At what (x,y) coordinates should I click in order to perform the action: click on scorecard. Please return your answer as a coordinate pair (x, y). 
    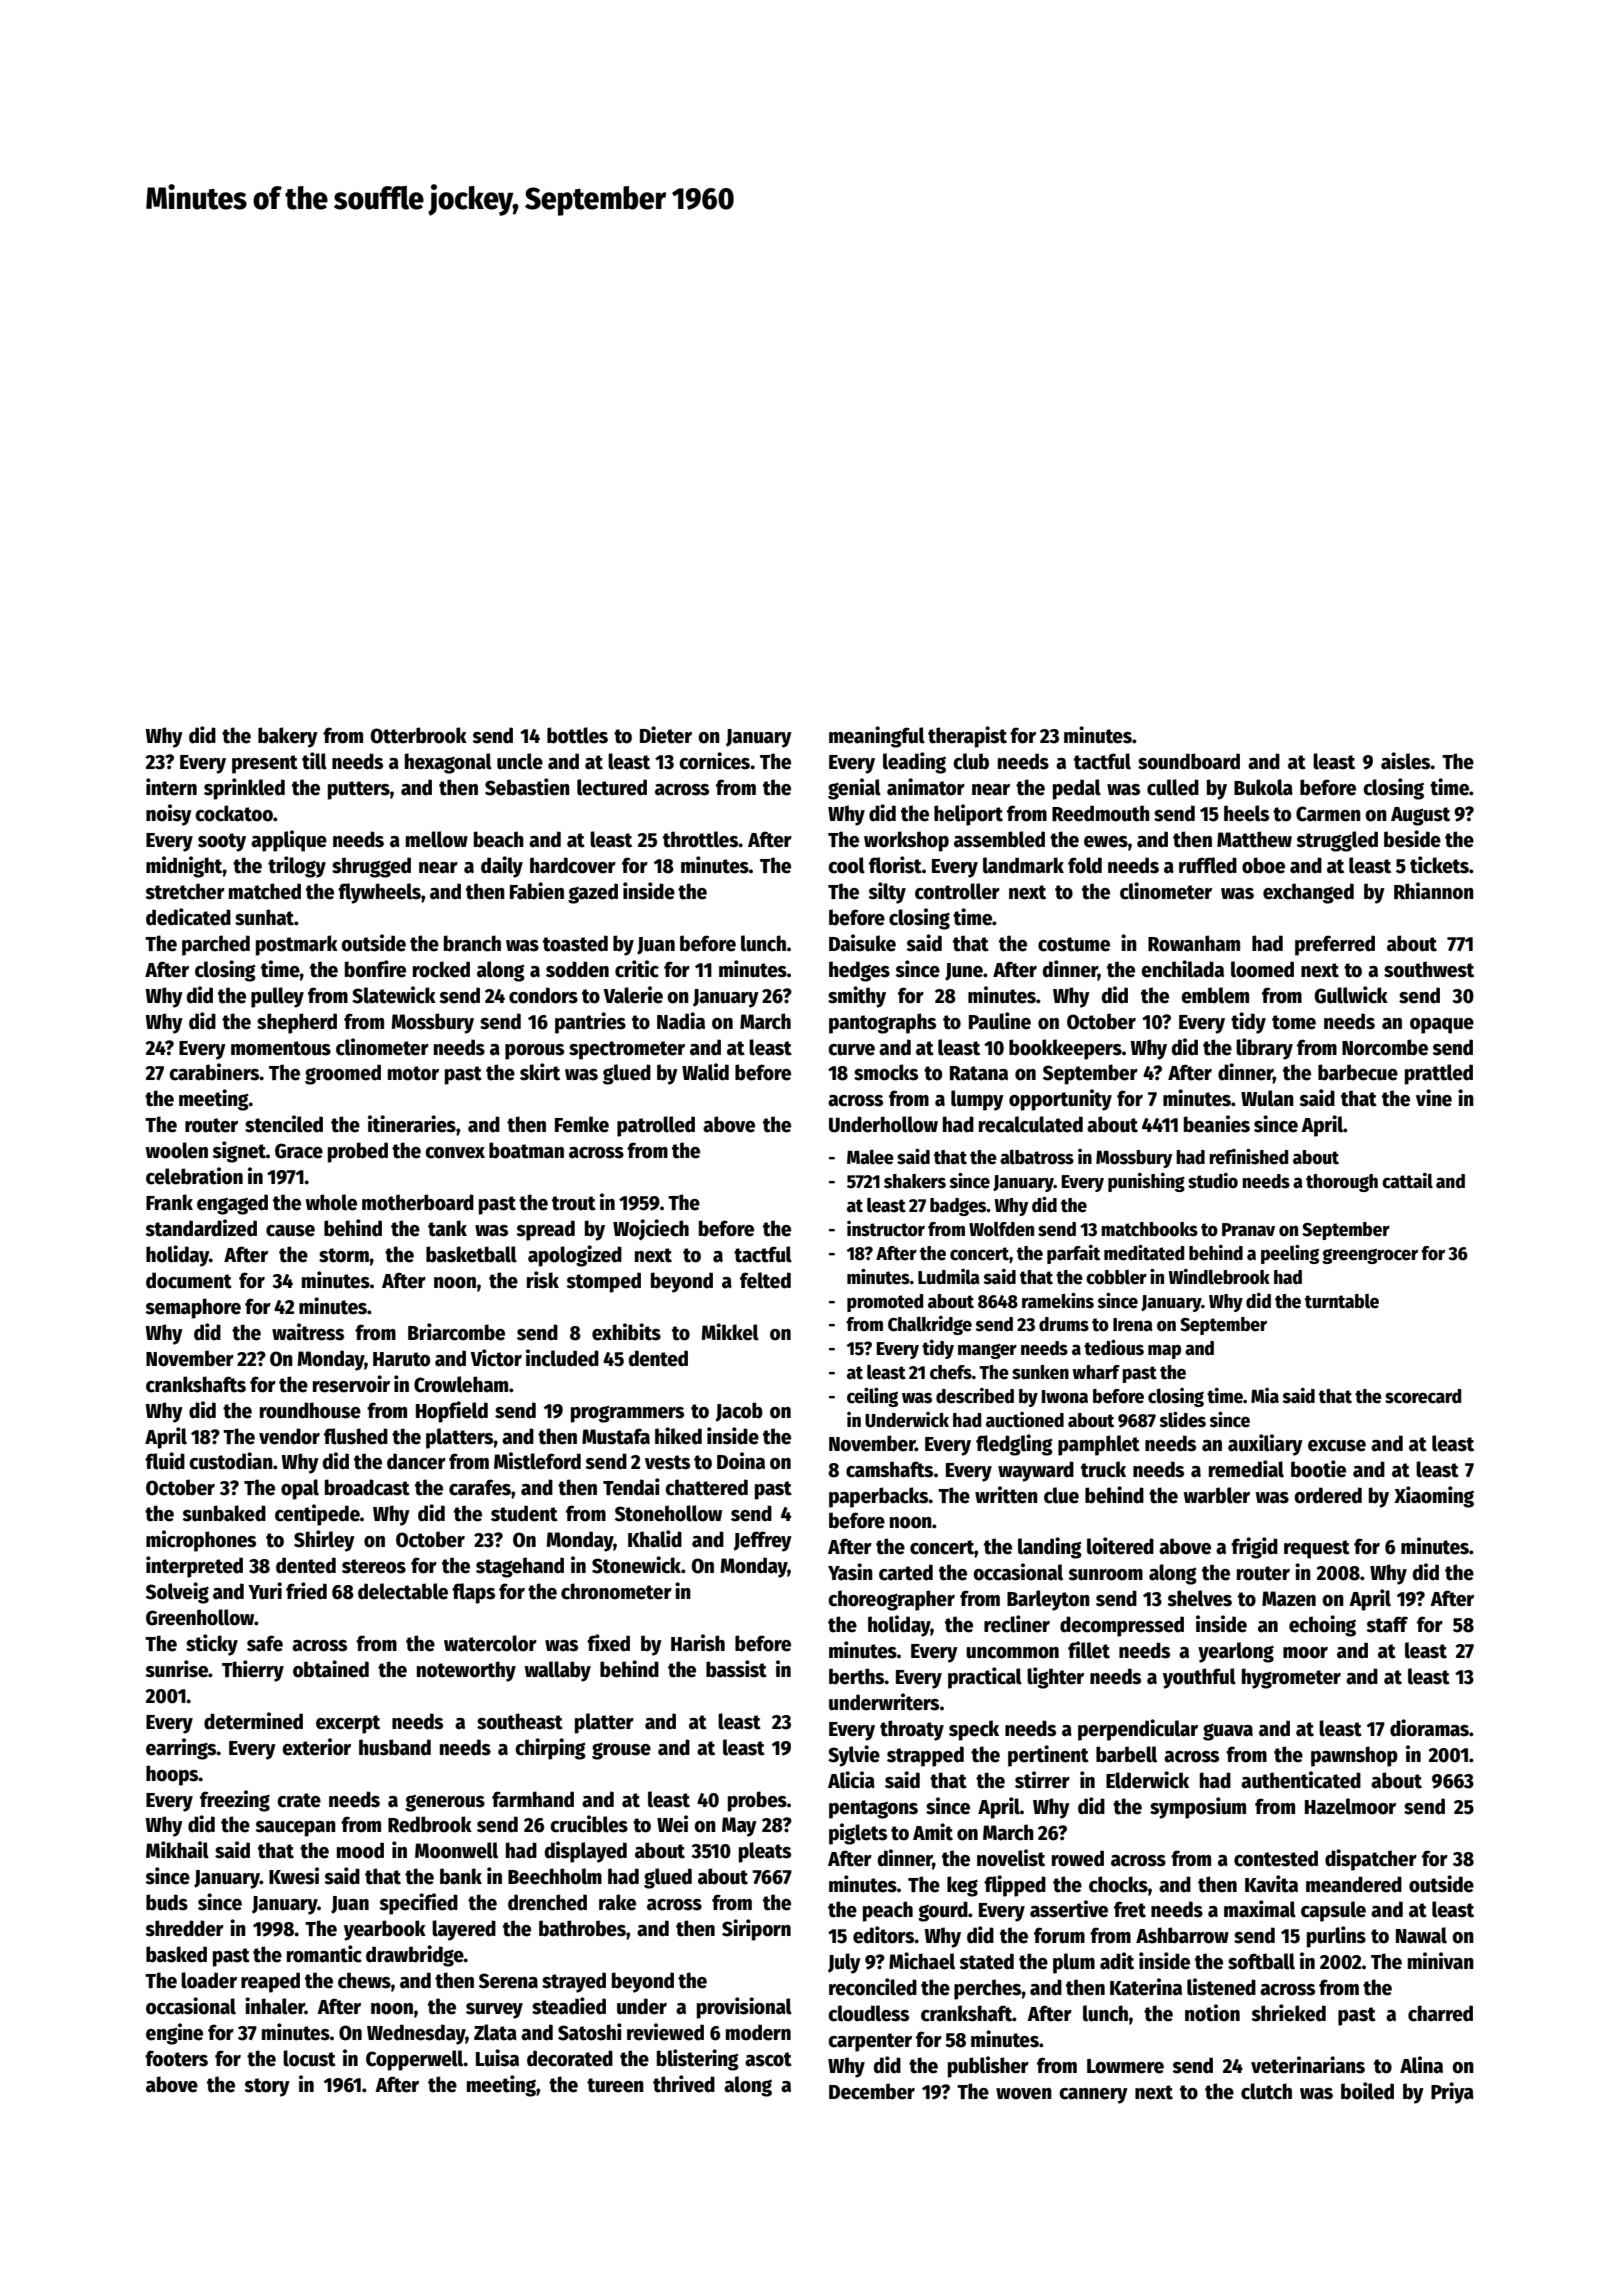
    Looking at the image, I should click on (1423, 1396).
